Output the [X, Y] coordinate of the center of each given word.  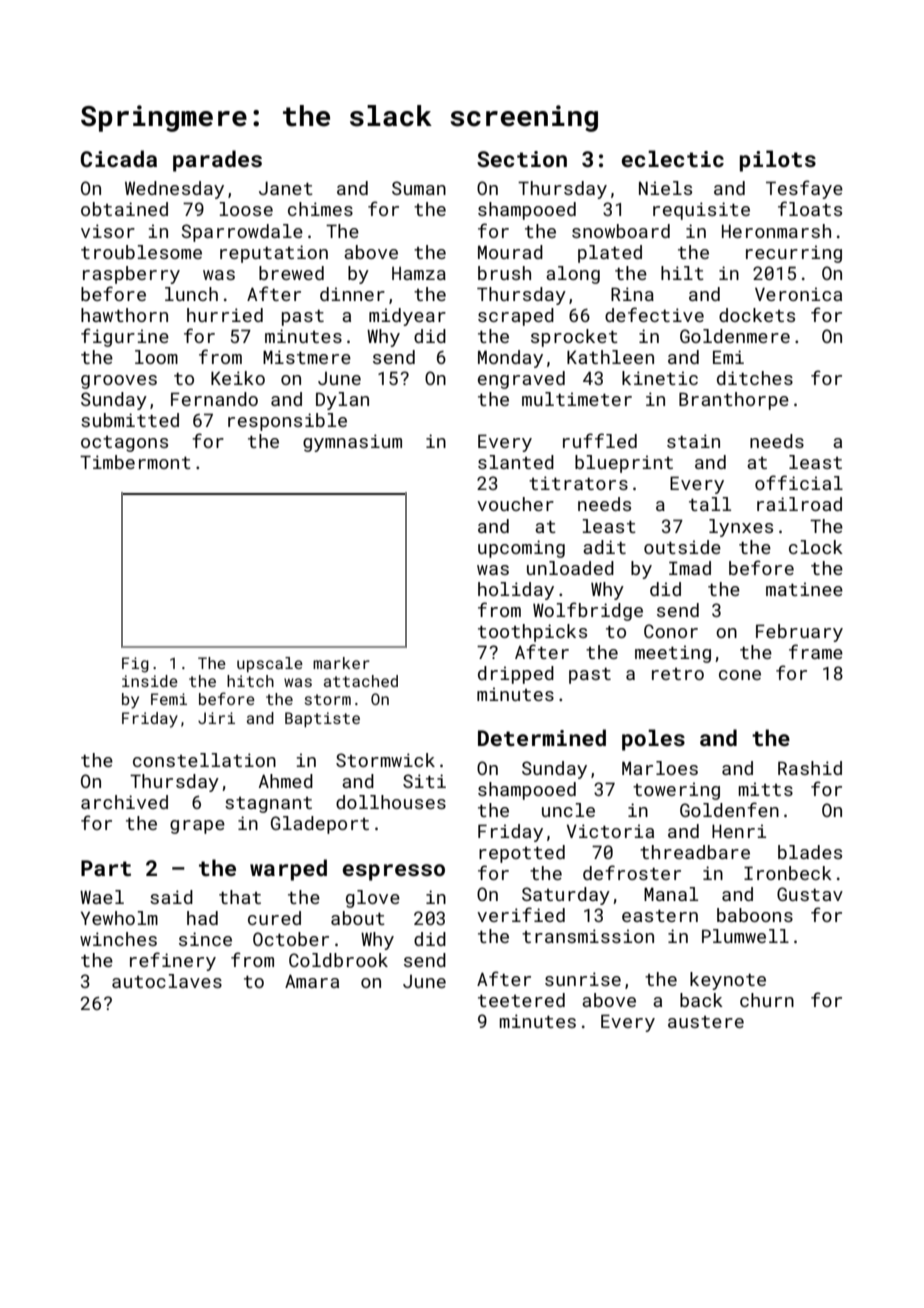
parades [217, 161]
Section [522, 159]
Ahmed [286, 781]
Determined [542, 737]
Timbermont [135, 462]
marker [341, 663]
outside [682, 547]
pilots [778, 161]
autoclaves [167, 981]
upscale [270, 664]
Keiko [238, 378]
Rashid [810, 768]
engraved [521, 380]
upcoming [521, 549]
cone [740, 675]
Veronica [798, 294]
